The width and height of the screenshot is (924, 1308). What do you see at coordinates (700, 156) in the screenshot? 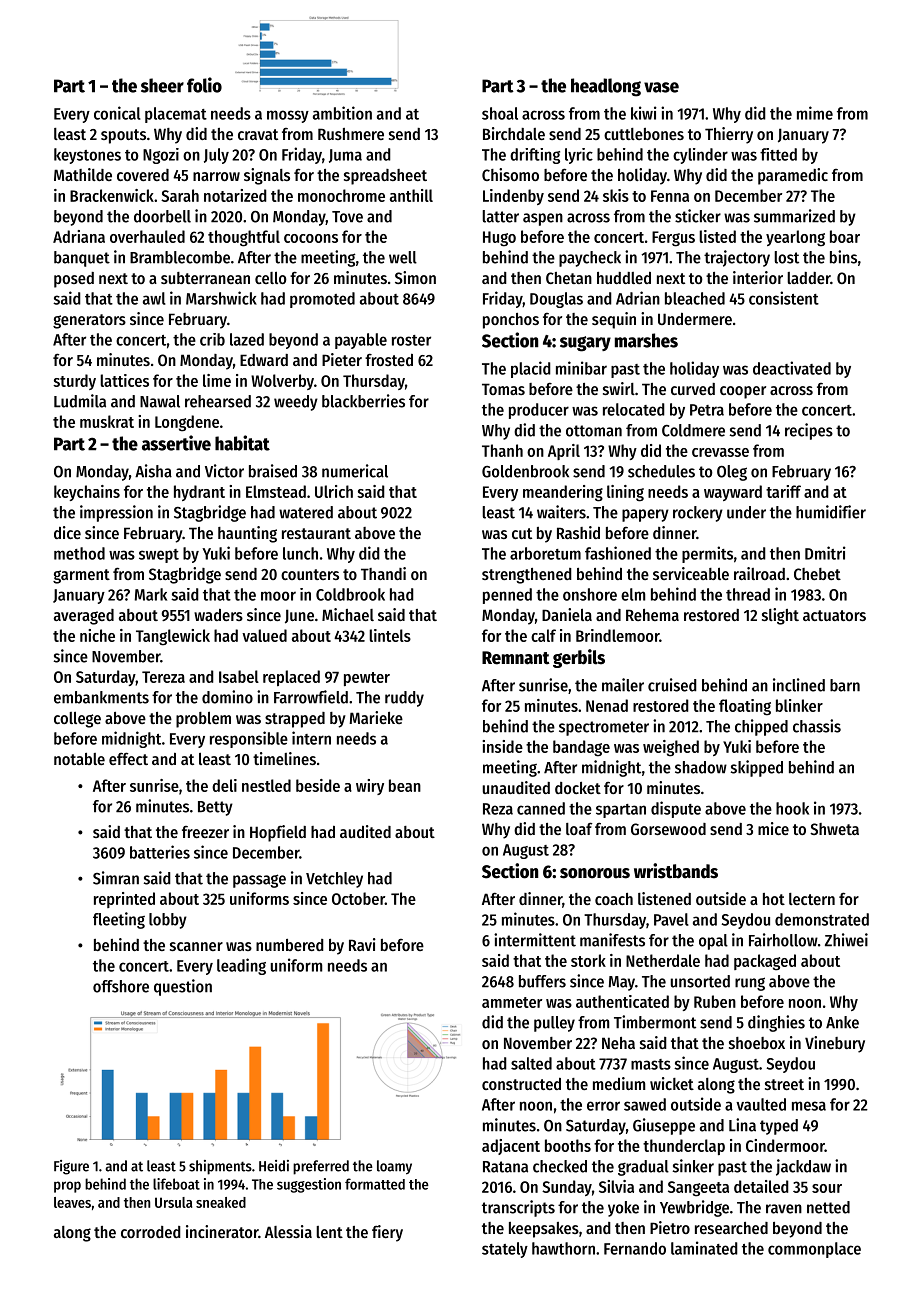
I see `cylinder` at bounding box center [700, 156].
